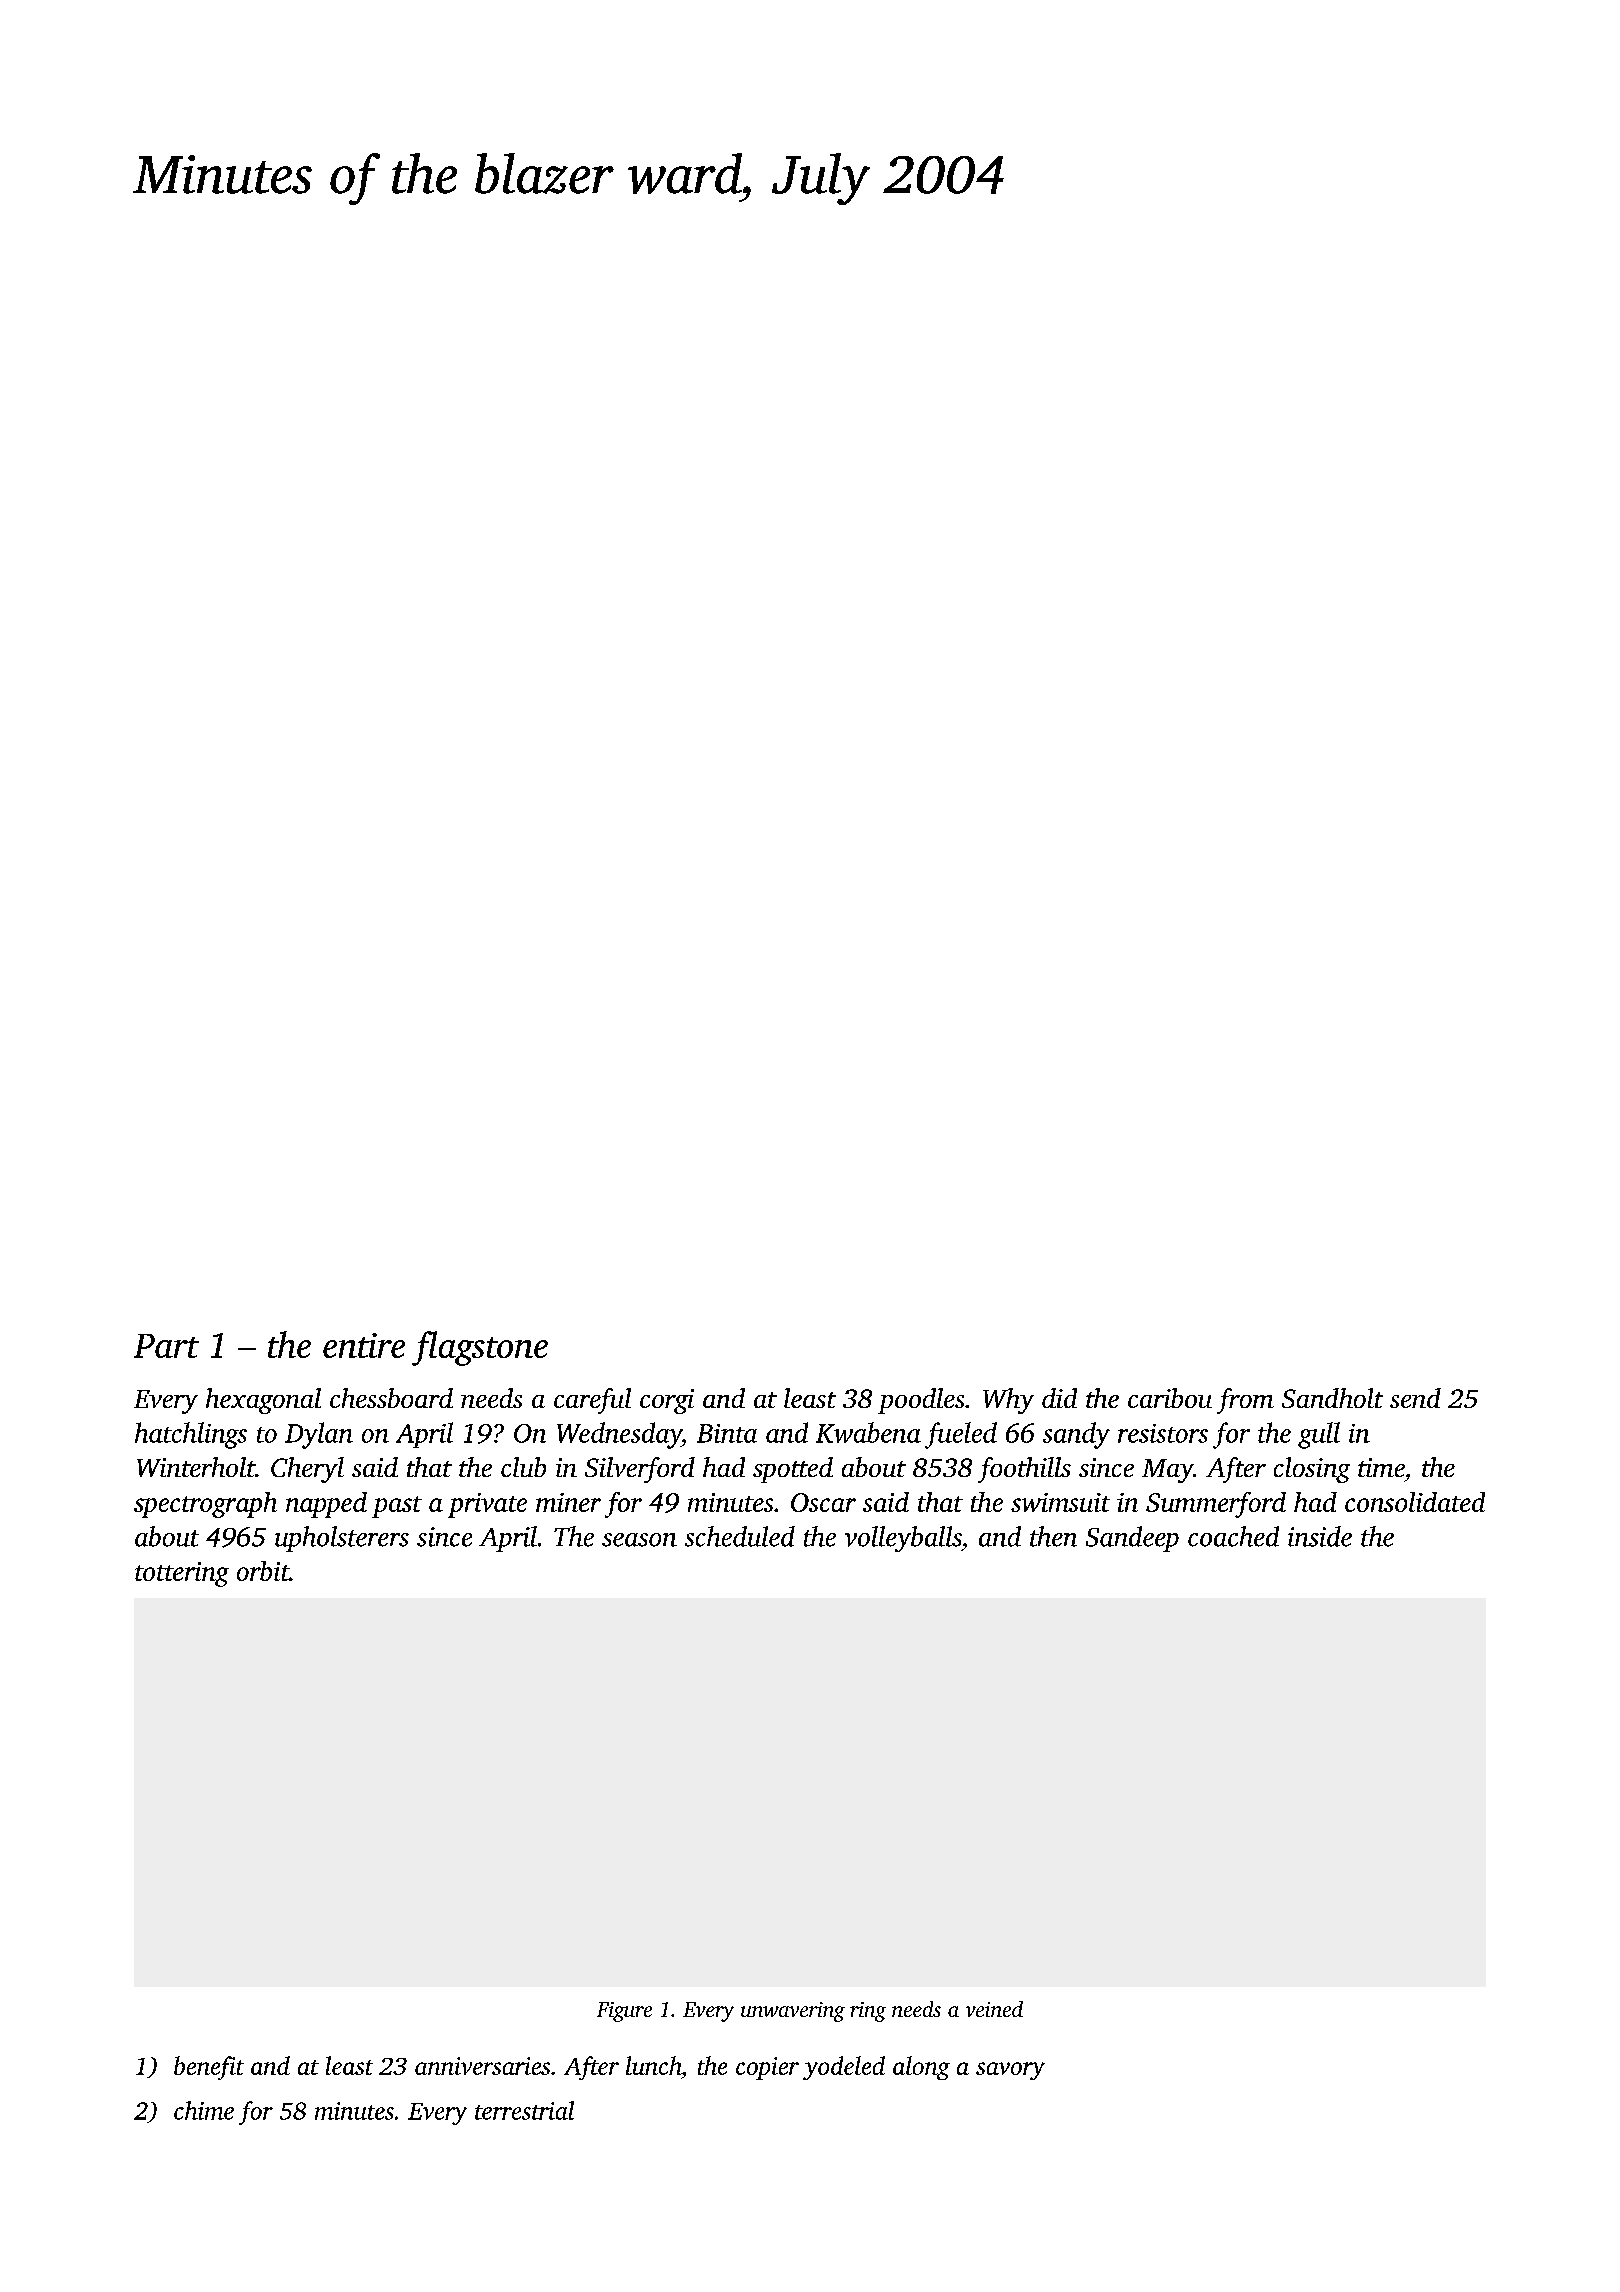  Describe the element at coordinates (524, 2110) in the page. I see `terrestrial` at that location.
